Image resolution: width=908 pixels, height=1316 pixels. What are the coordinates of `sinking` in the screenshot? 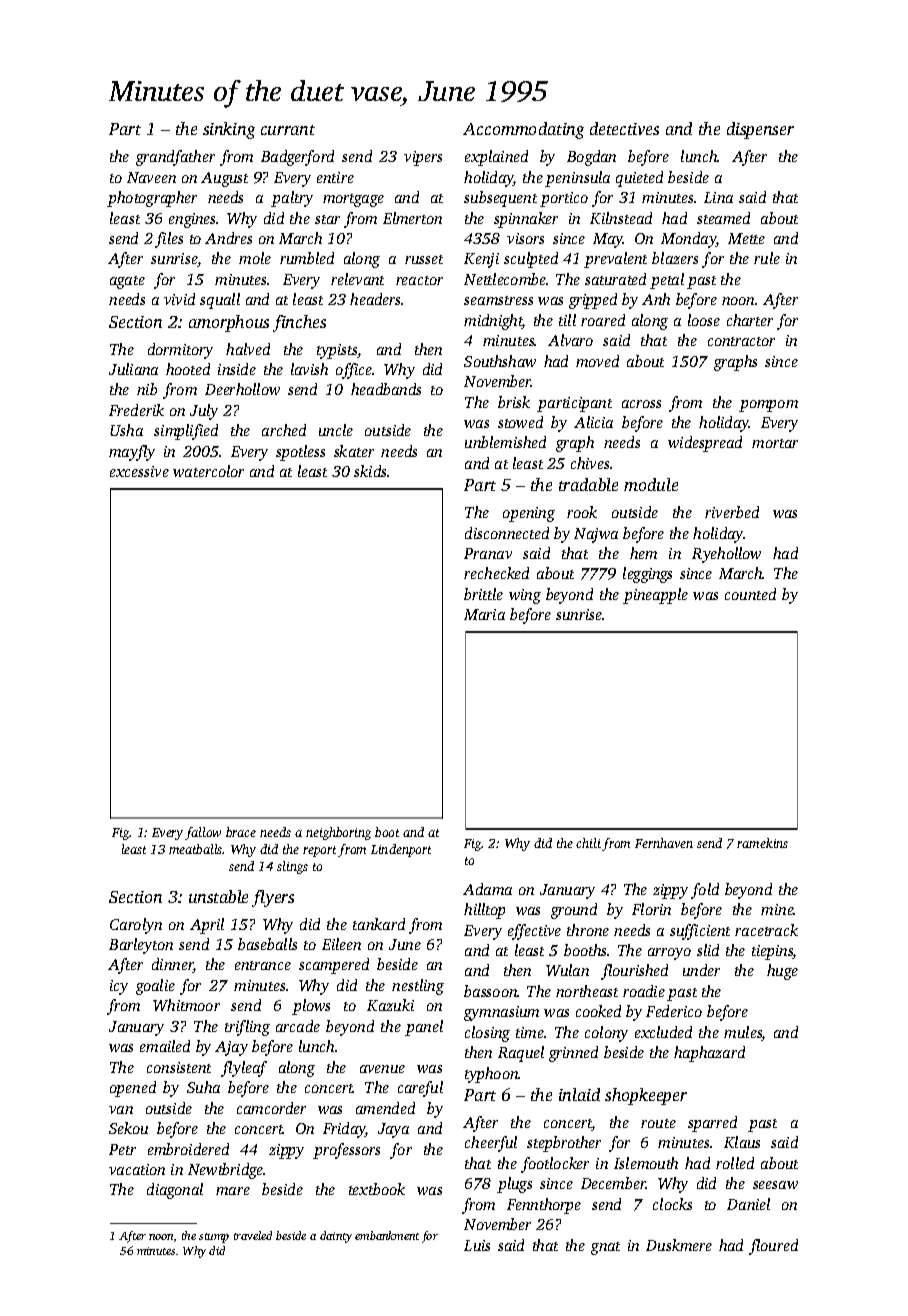 It's located at (229, 130).
